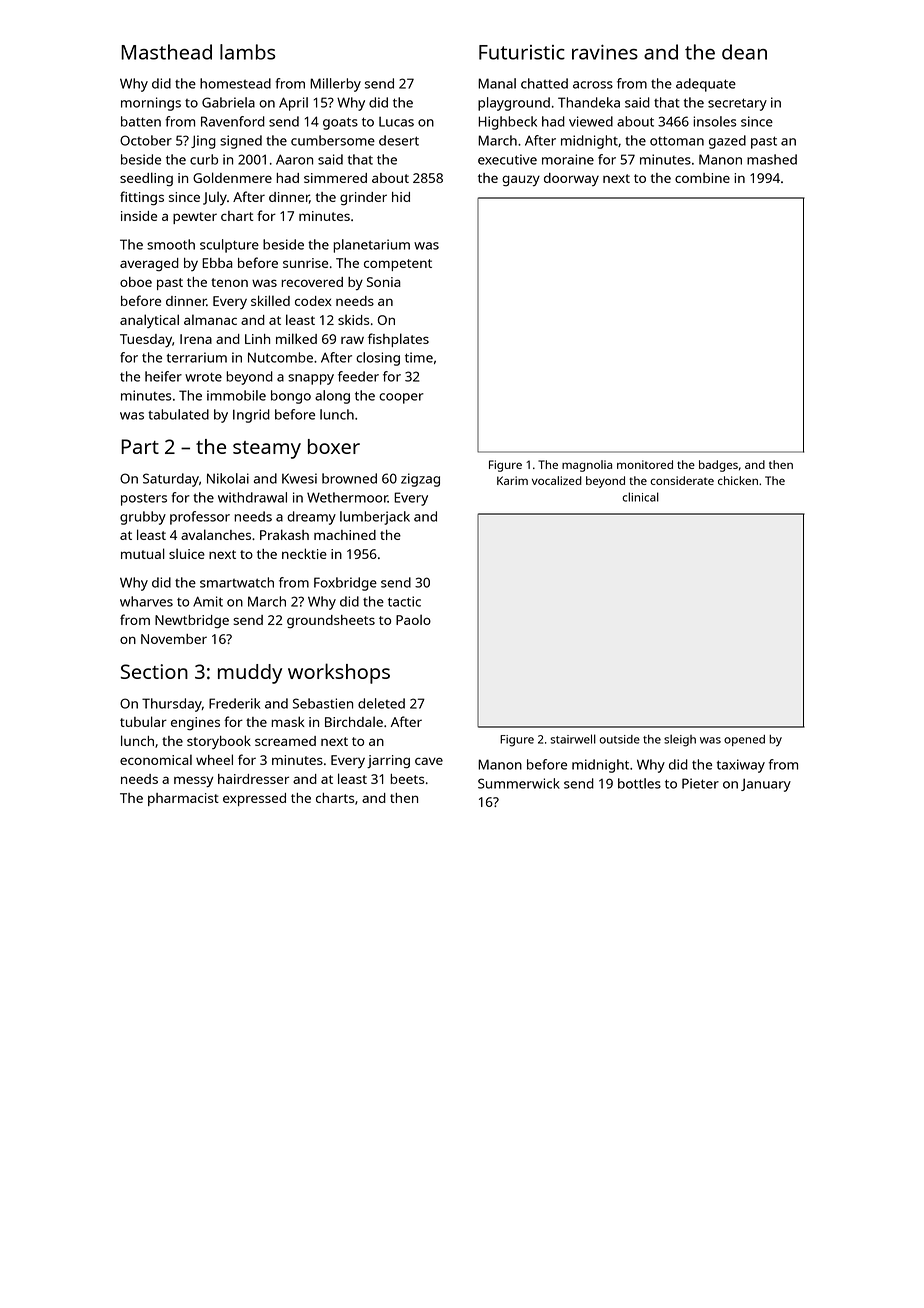 The width and height of the page is (924, 1308). What do you see at coordinates (519, 783) in the page?
I see `Summerwick` at bounding box center [519, 783].
